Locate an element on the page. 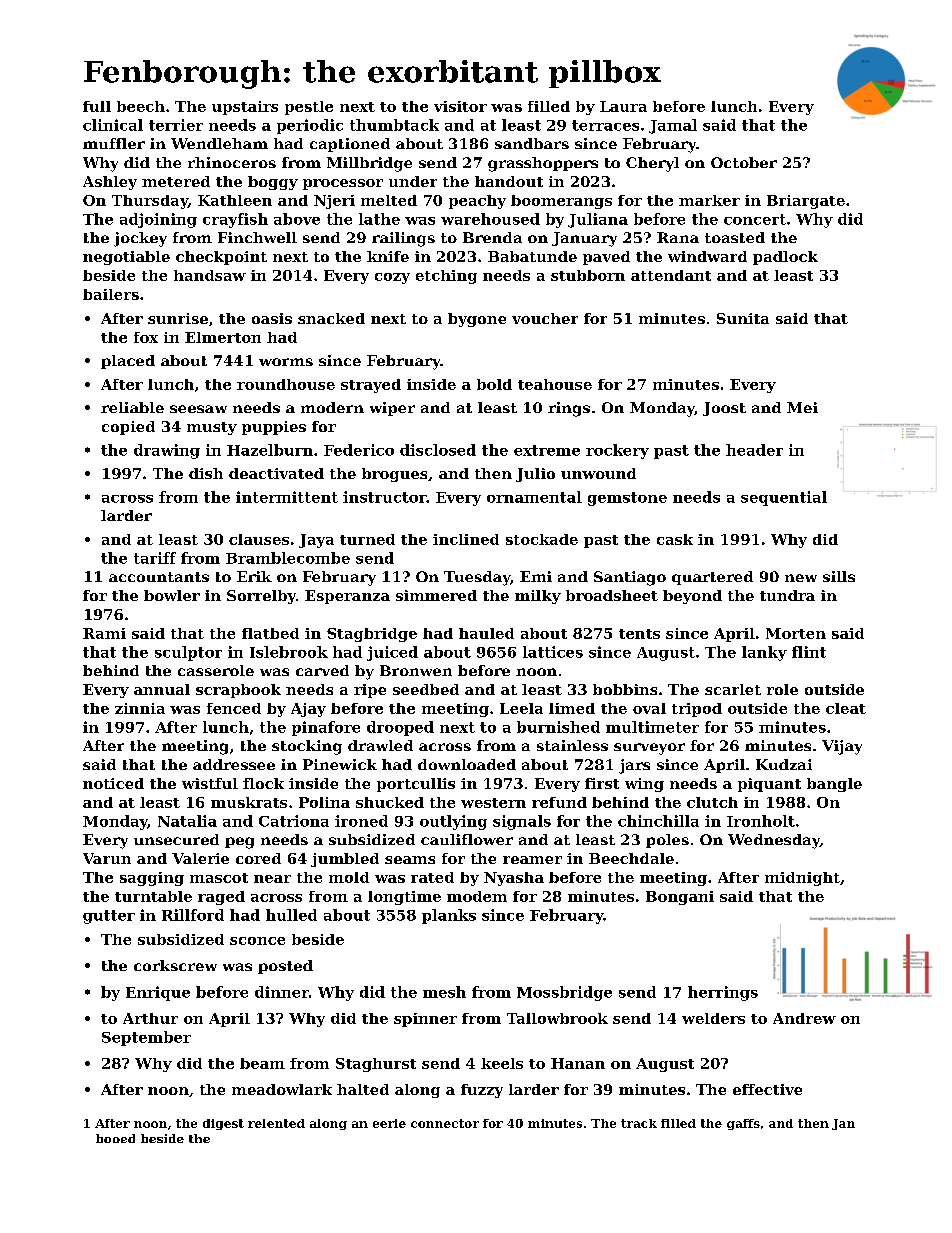 The width and height of the document is (952, 1233). tariff is located at coordinates (155, 558).
